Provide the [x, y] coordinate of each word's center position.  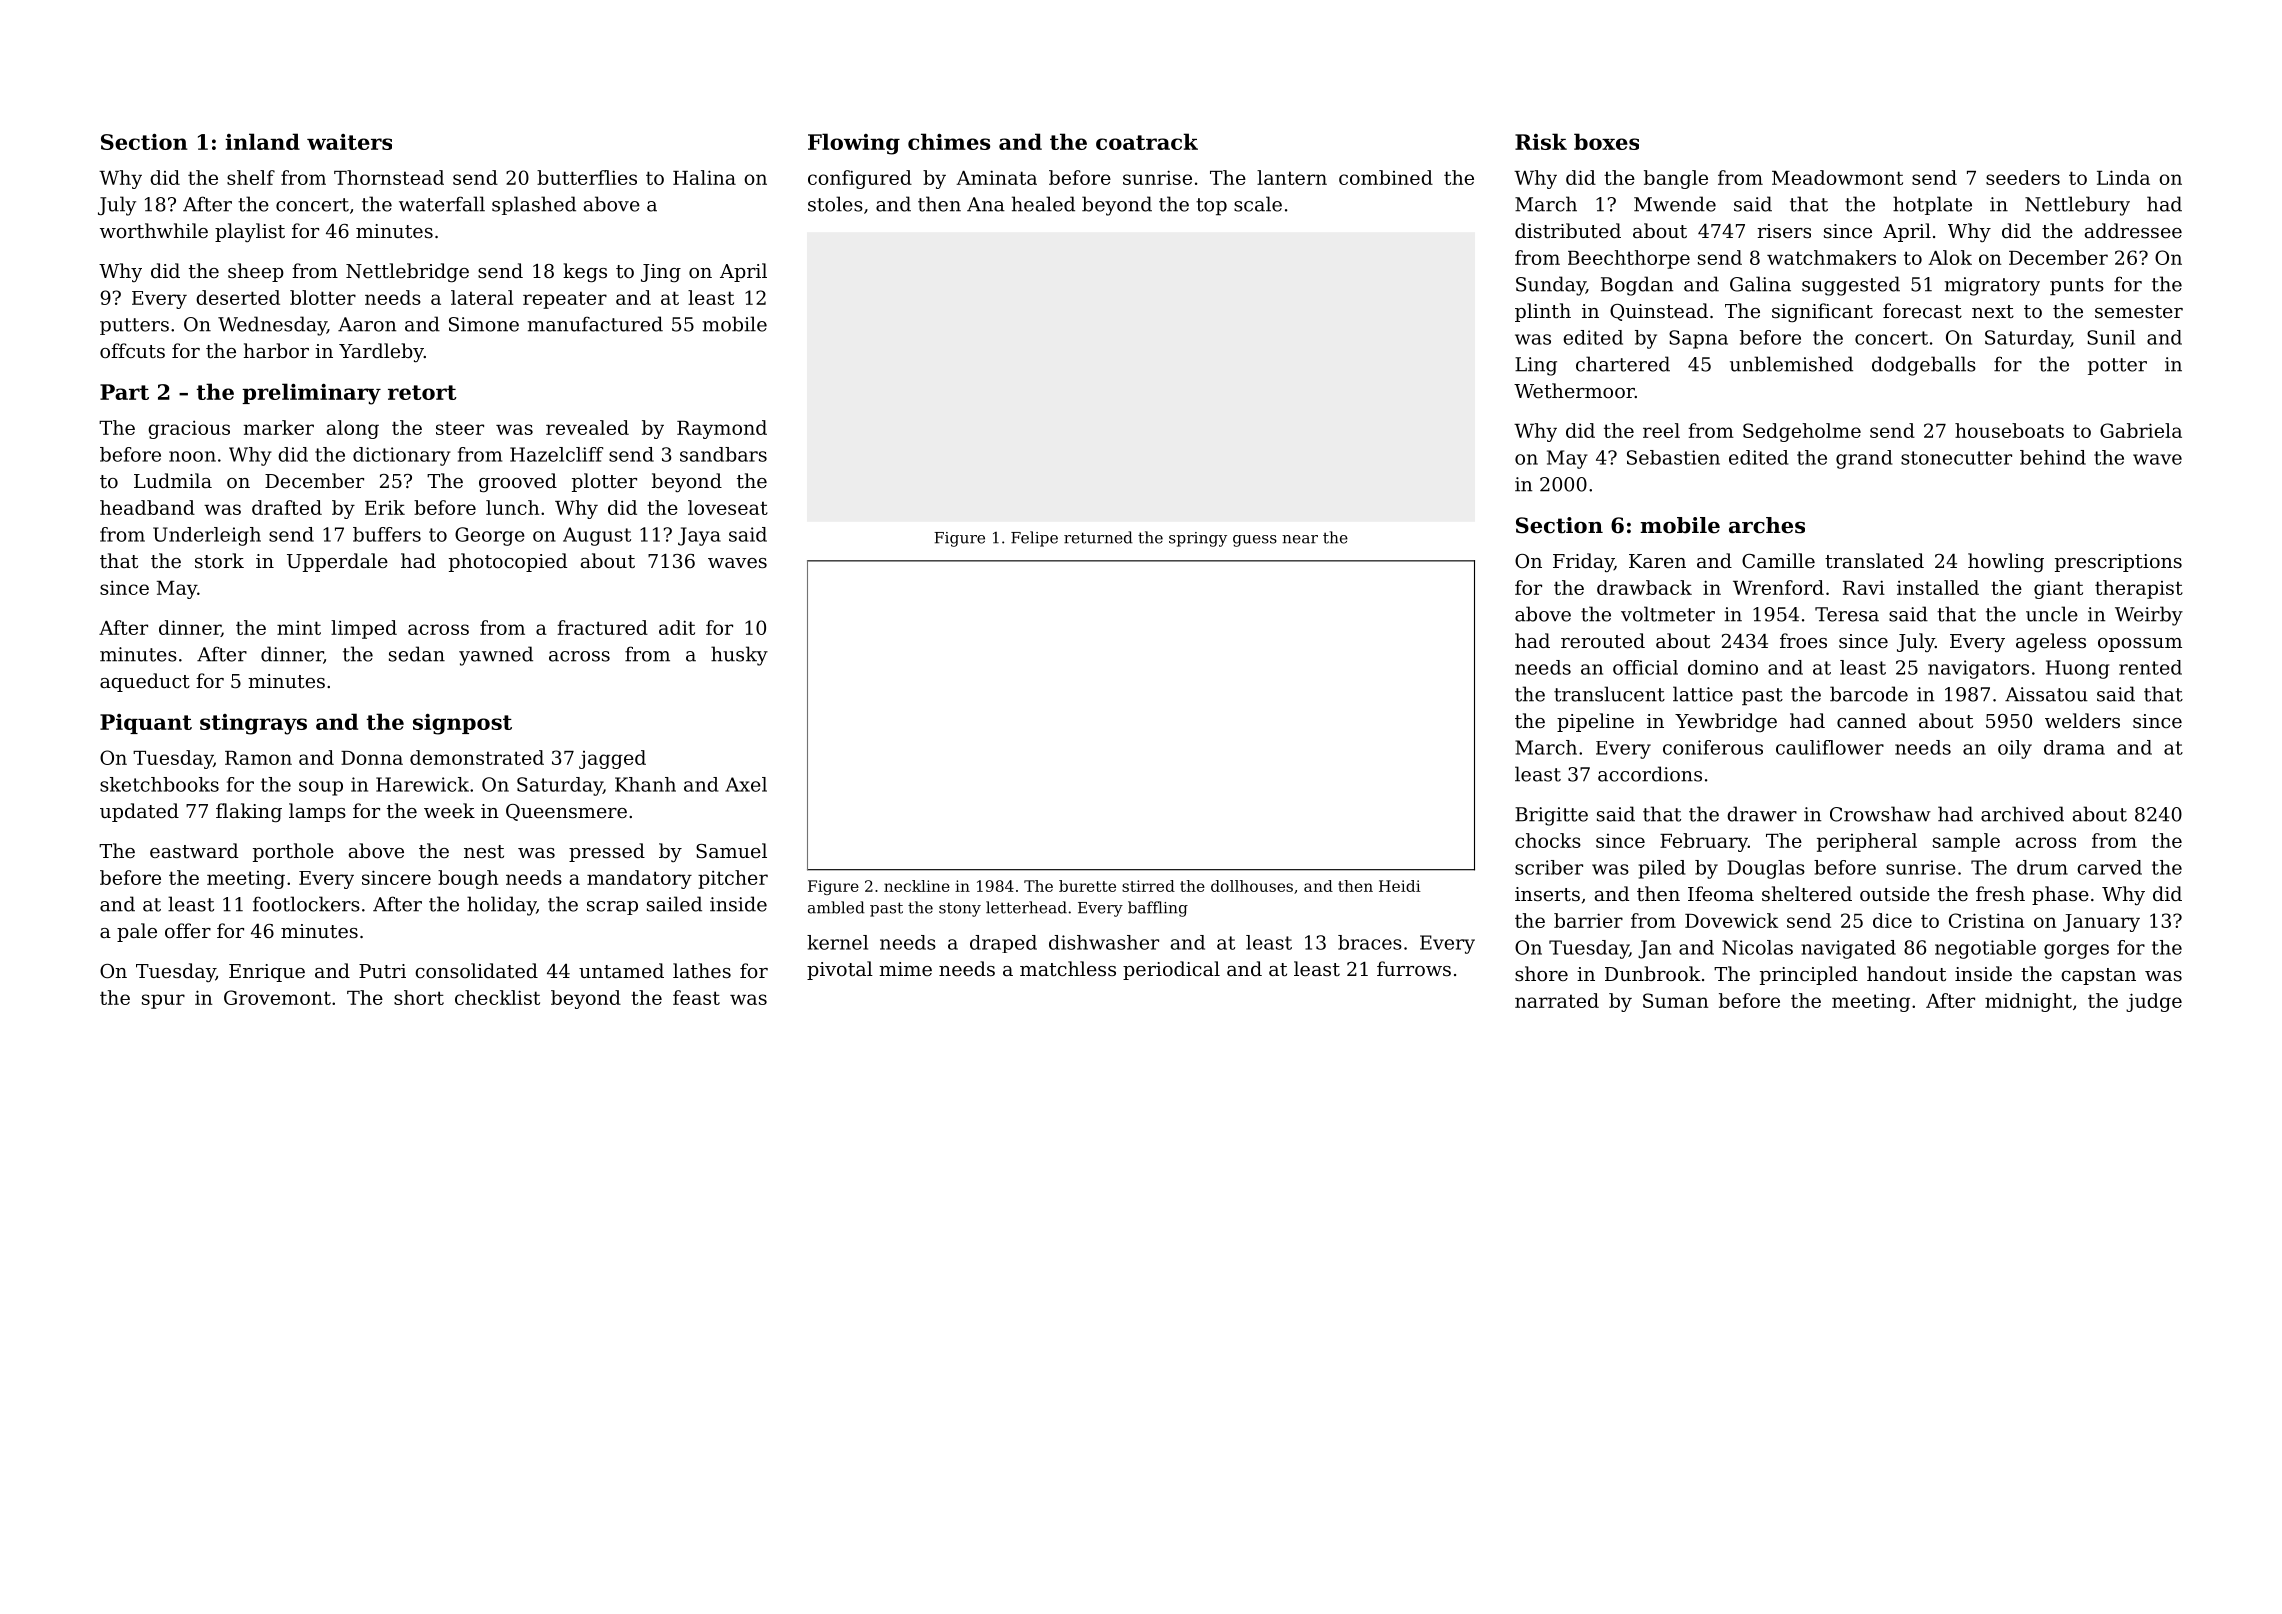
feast [696, 997]
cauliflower [1830, 747]
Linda [2123, 177]
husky [739, 656]
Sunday [1551, 286]
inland [262, 141]
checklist [497, 997]
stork [219, 560]
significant [1822, 312]
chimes [949, 141]
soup [321, 788]
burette [1087, 886]
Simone [484, 324]
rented [2150, 667]
